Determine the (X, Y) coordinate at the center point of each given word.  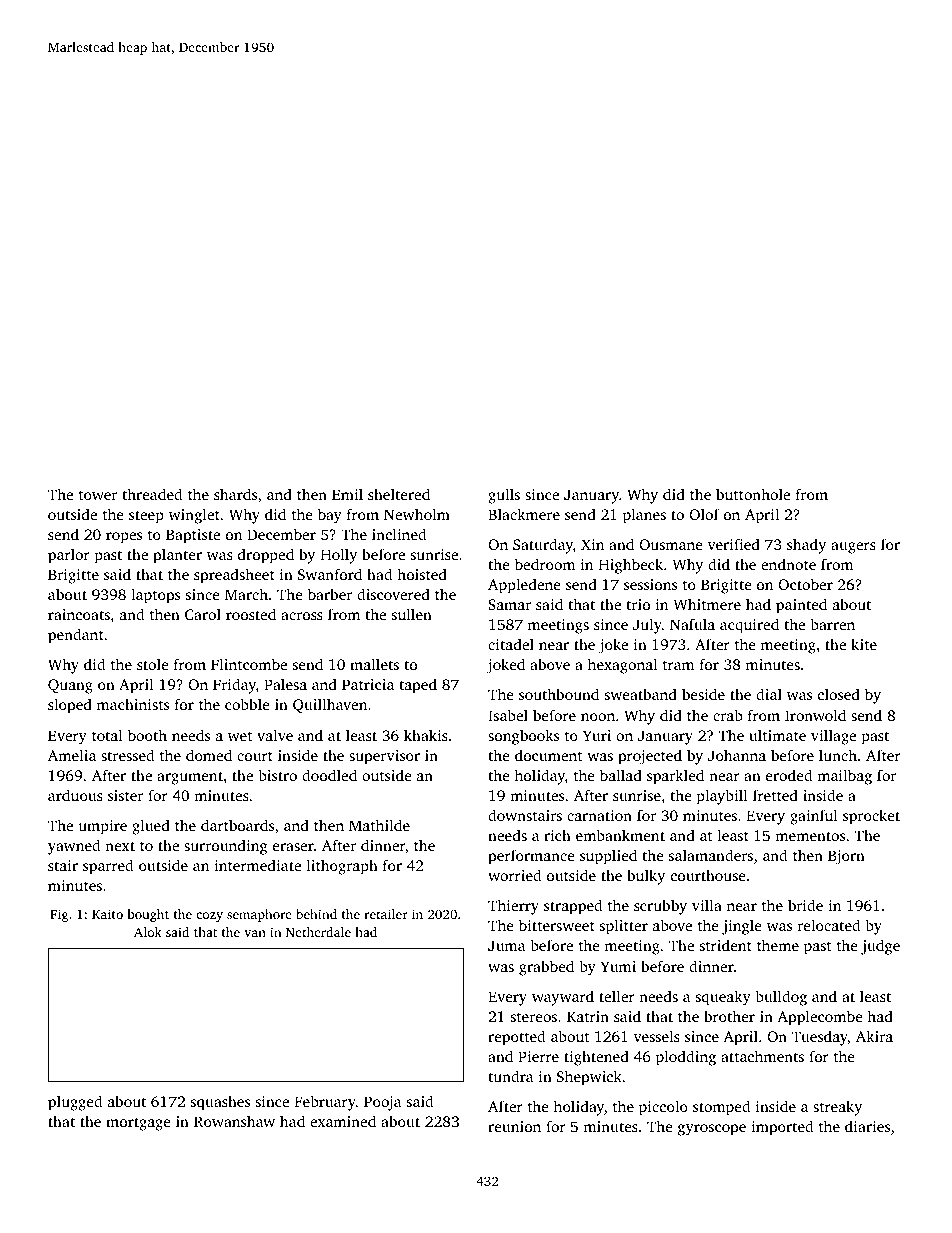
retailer (386, 914)
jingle (742, 927)
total (107, 735)
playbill (722, 797)
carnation (599, 815)
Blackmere (524, 514)
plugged (75, 1103)
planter (177, 556)
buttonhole (753, 494)
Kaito (107, 914)
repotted (516, 1038)
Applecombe (820, 1018)
